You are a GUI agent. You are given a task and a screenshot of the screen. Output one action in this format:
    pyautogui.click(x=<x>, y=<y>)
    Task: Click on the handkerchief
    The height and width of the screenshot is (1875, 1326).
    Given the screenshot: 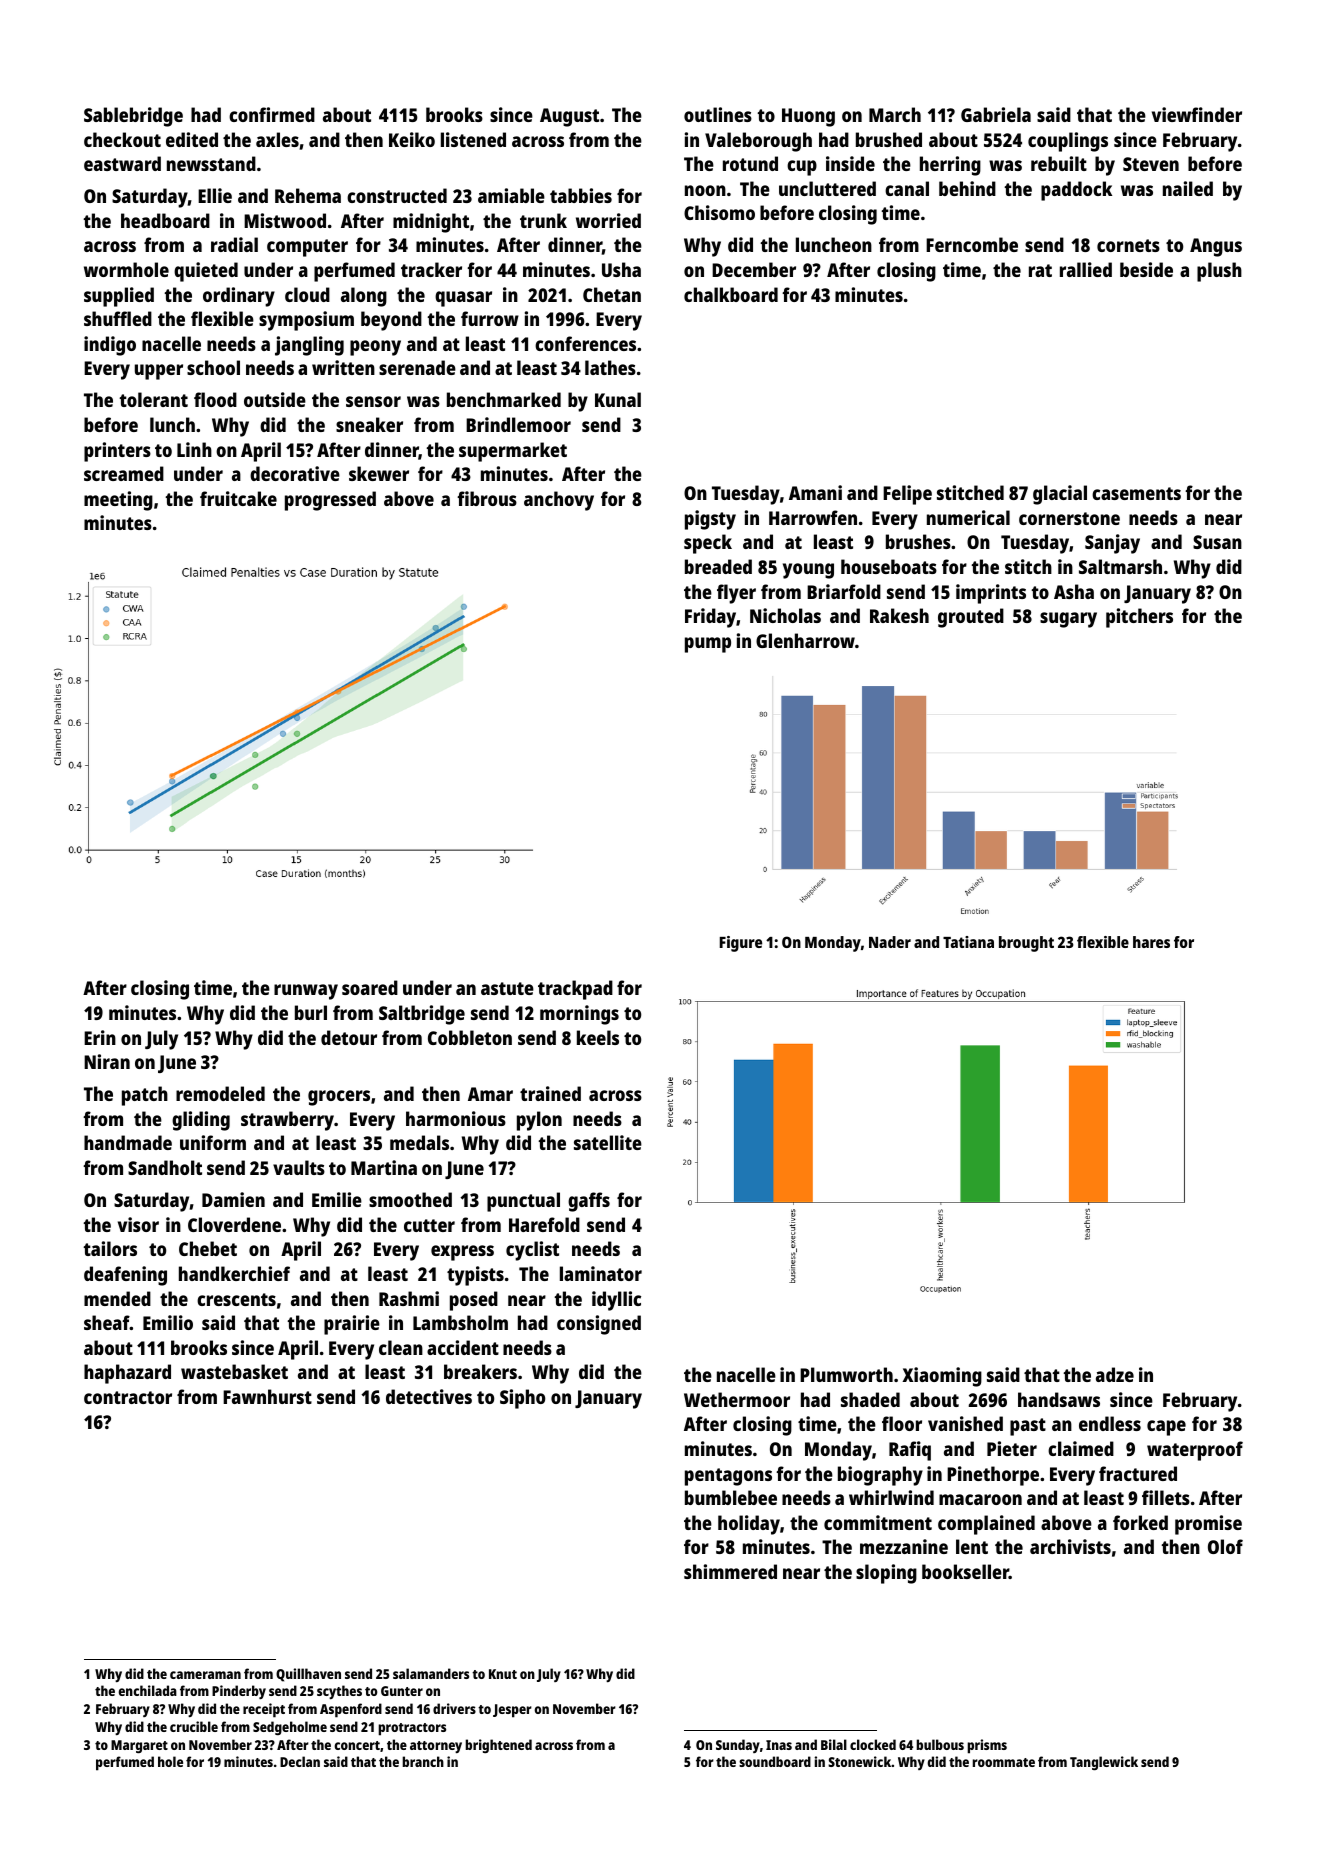 What is the action you would take?
    pyautogui.click(x=234, y=1273)
